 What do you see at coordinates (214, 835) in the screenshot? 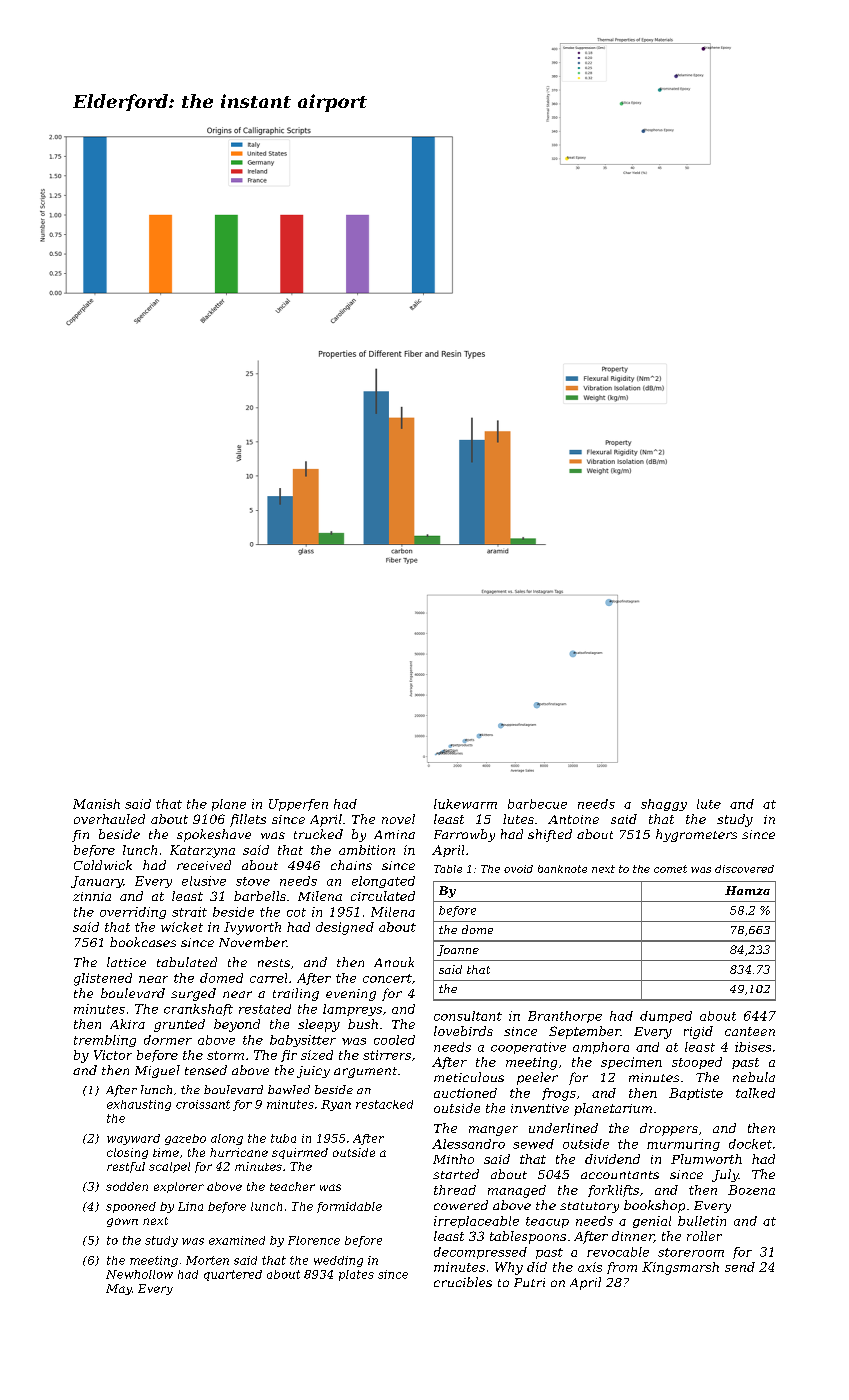
I see `spokeshave` at bounding box center [214, 835].
